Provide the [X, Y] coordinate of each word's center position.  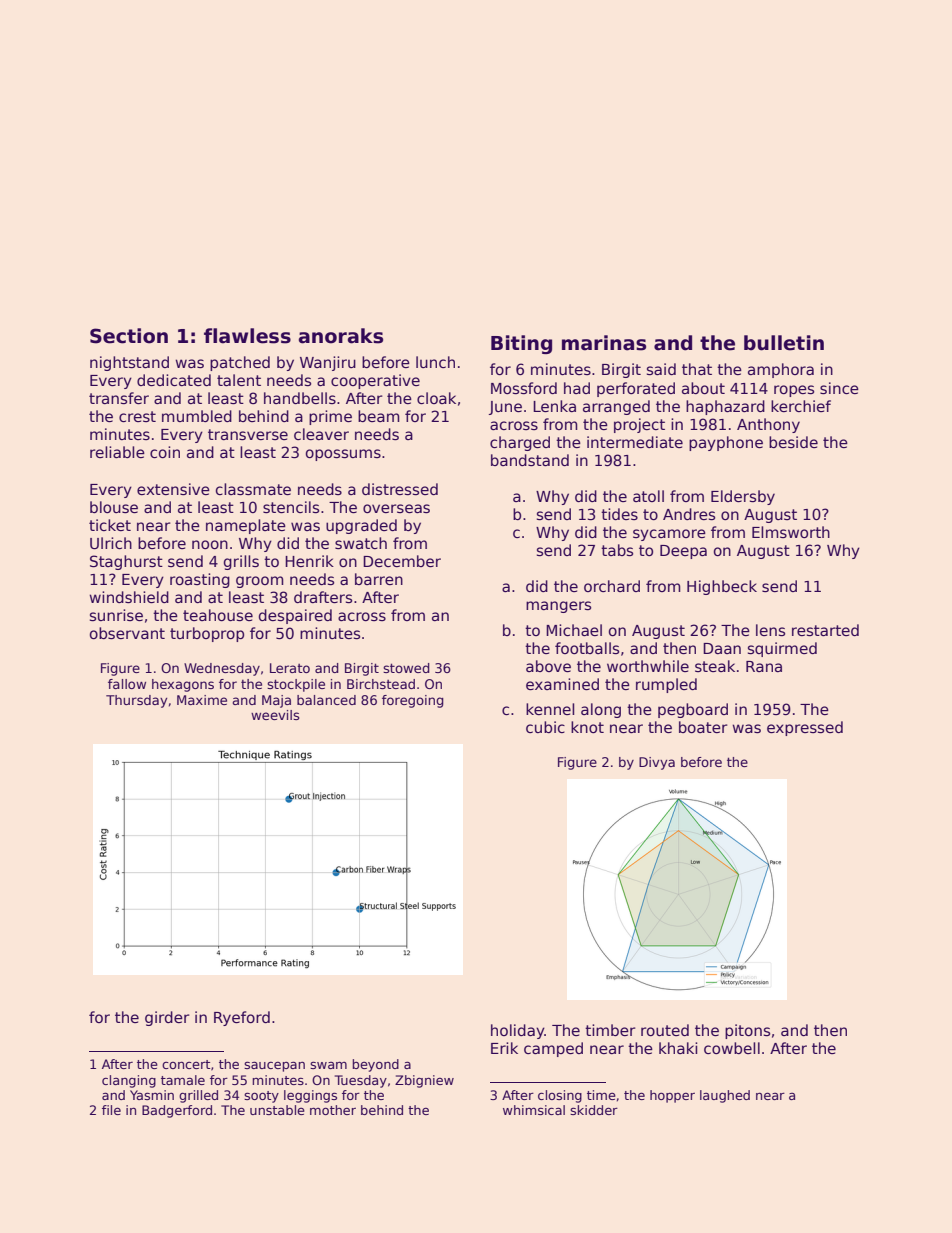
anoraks [341, 336]
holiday [517, 1031]
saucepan [274, 1066]
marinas [604, 343]
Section [129, 336]
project [639, 425]
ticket [110, 525]
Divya [657, 763]
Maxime [202, 700]
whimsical [534, 1110]
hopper [672, 1096]
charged [520, 443]
